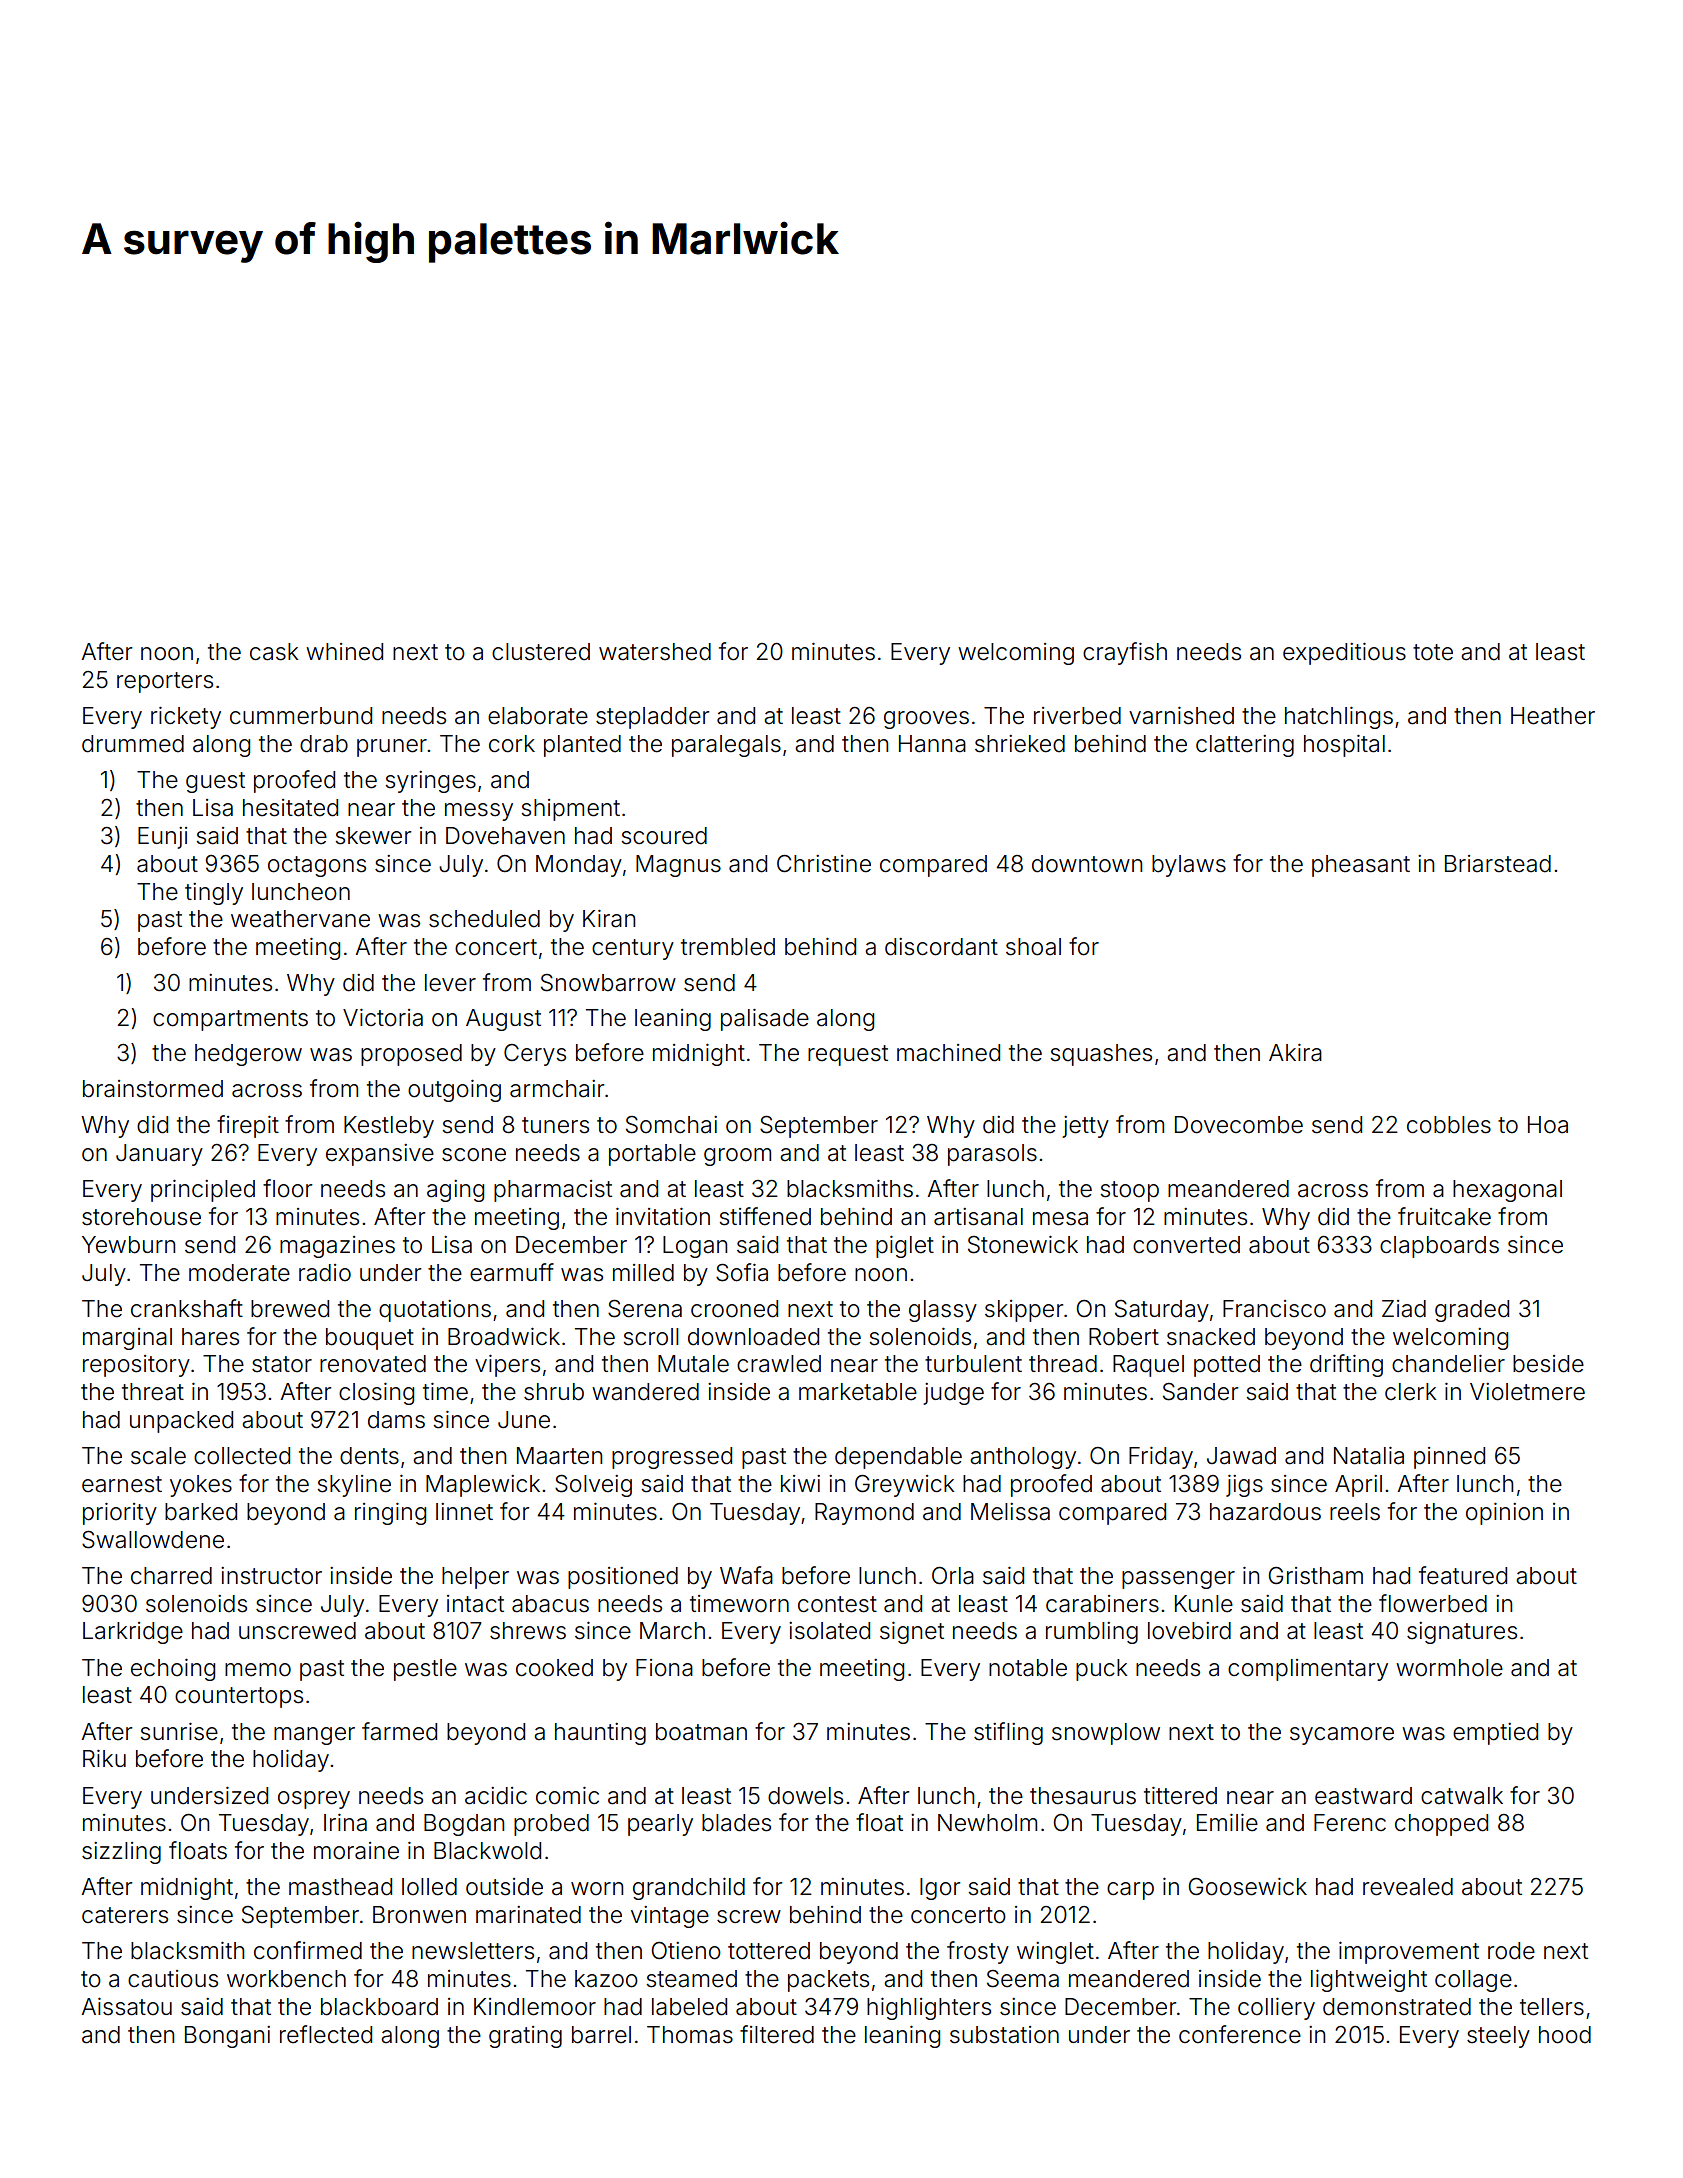  I want to click on closing, so click(376, 1394).
